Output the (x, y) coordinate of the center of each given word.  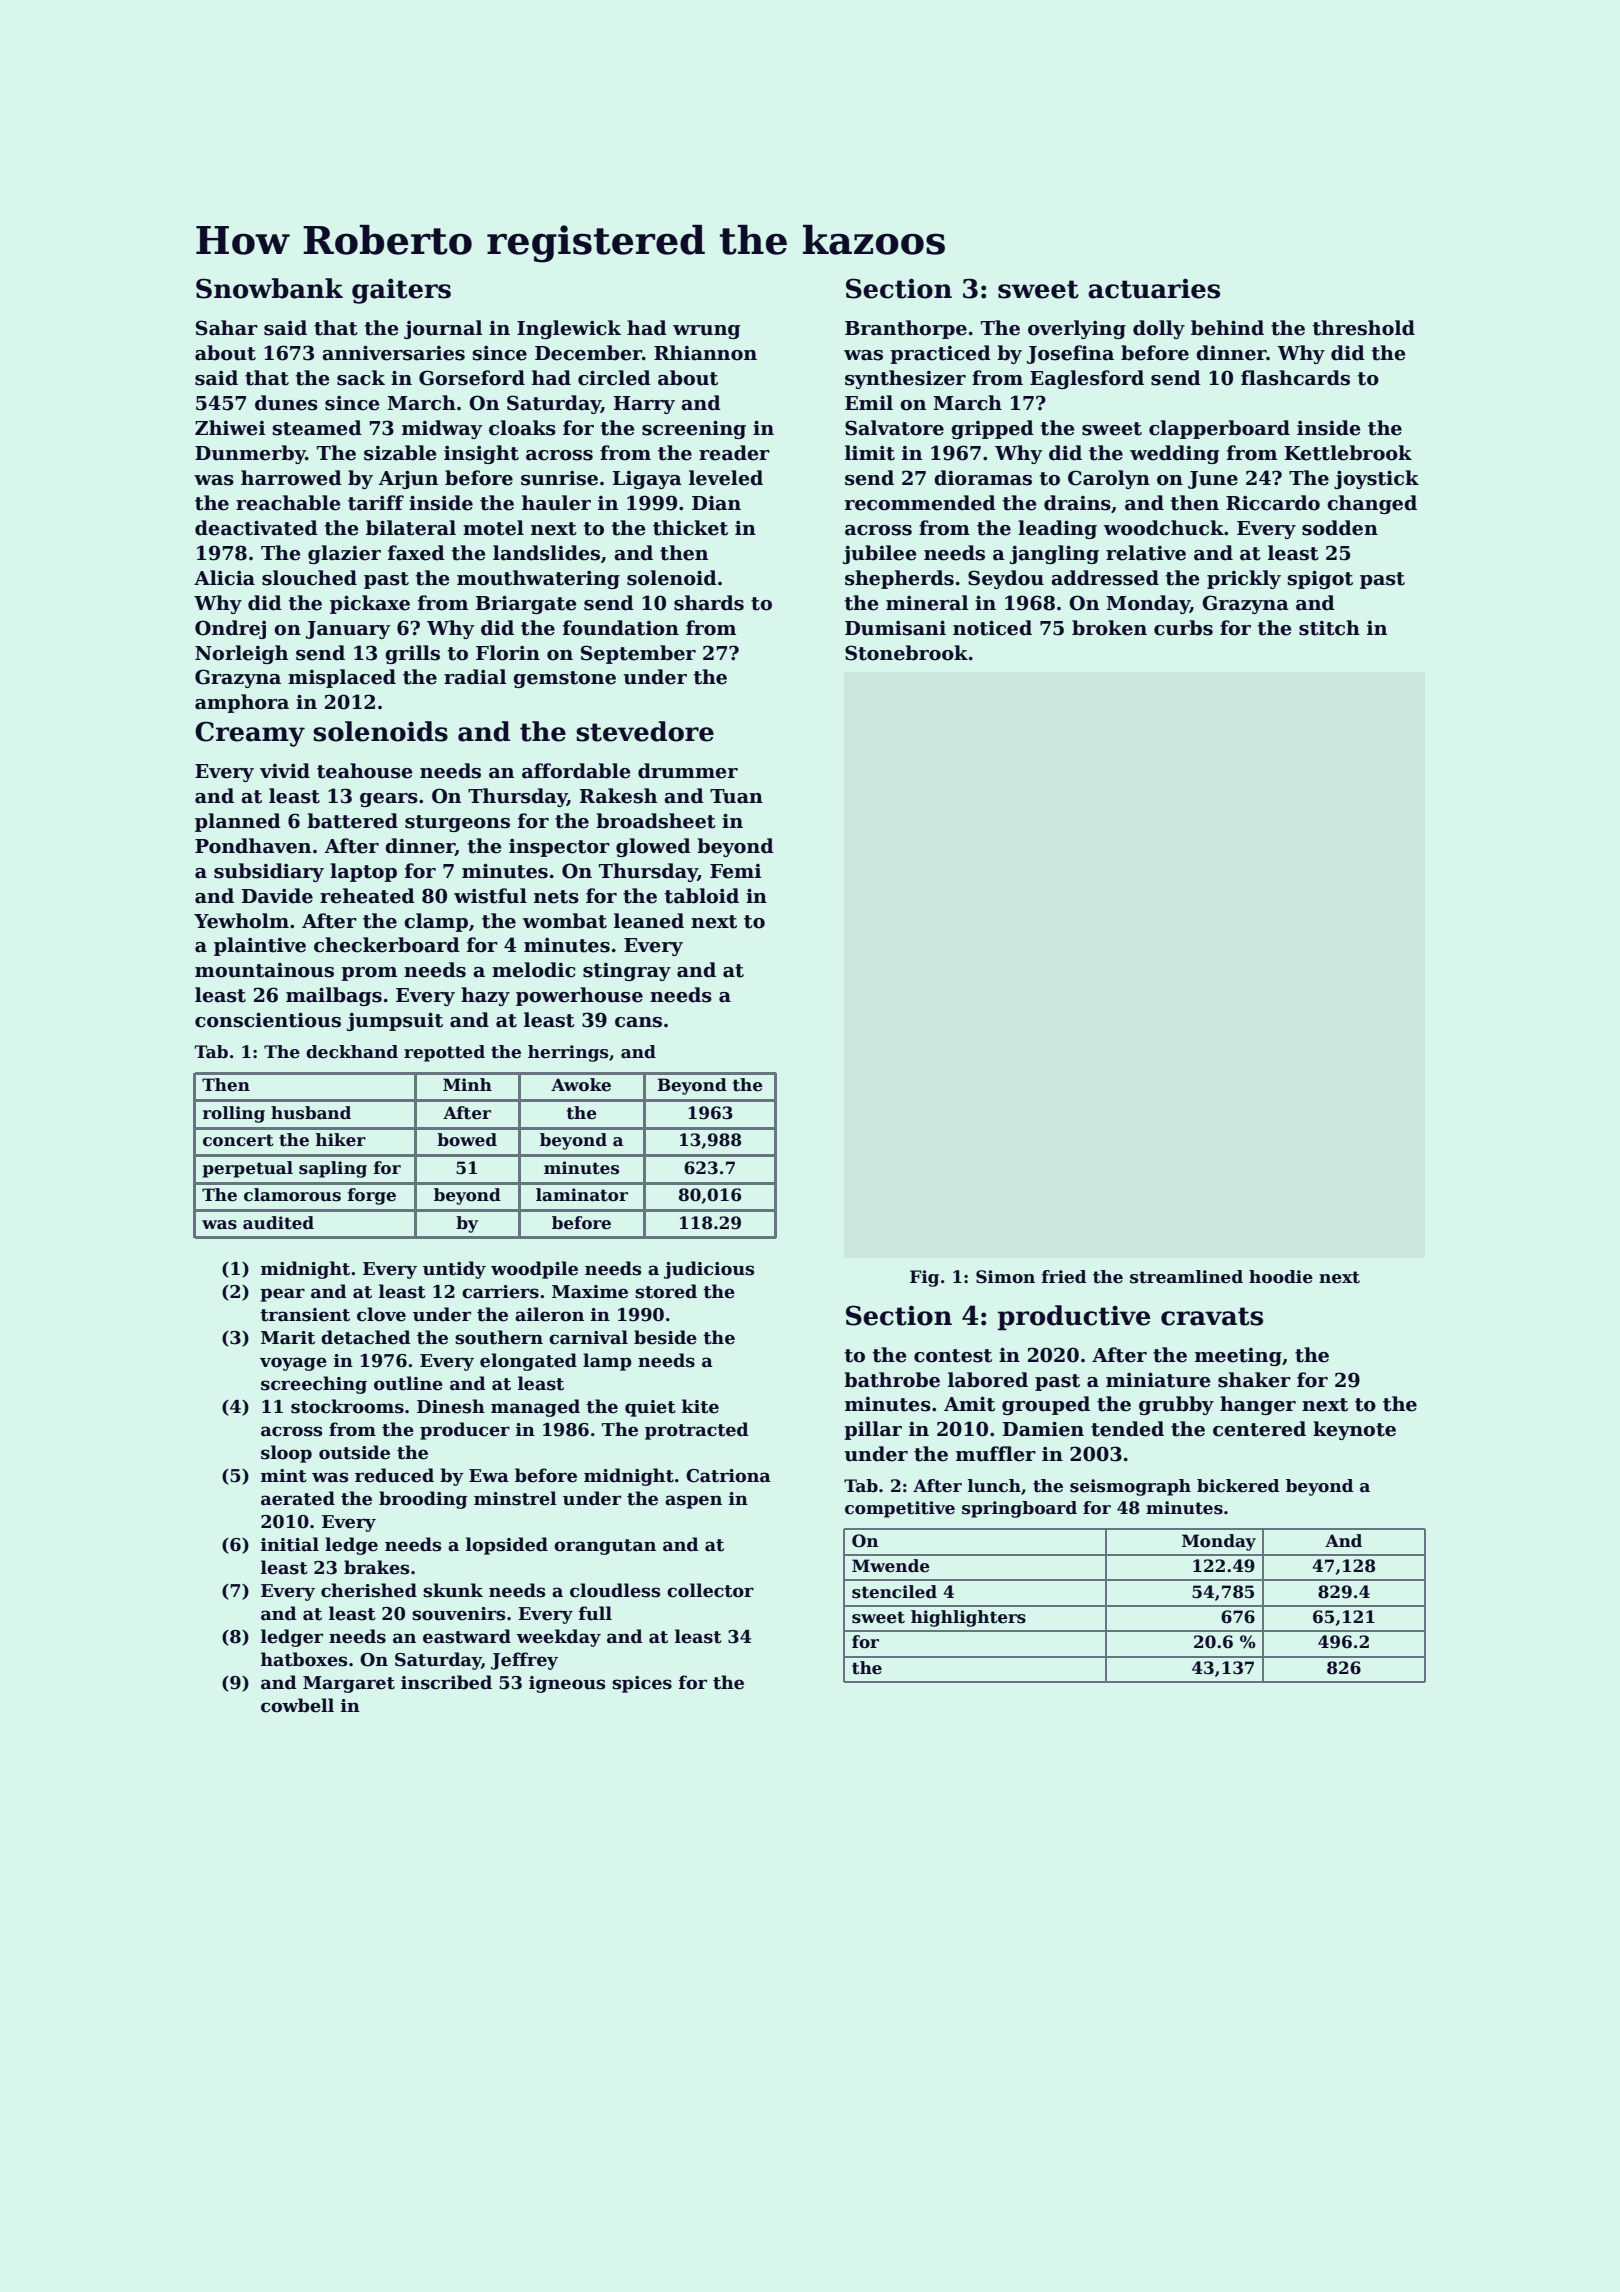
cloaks (522, 428)
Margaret (349, 1684)
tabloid (701, 896)
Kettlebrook (1348, 453)
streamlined (1186, 1277)
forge (372, 1196)
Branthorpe (906, 329)
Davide (277, 896)
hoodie (1281, 1277)
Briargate (526, 604)
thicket (690, 528)
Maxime (590, 1292)
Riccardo (1273, 503)
